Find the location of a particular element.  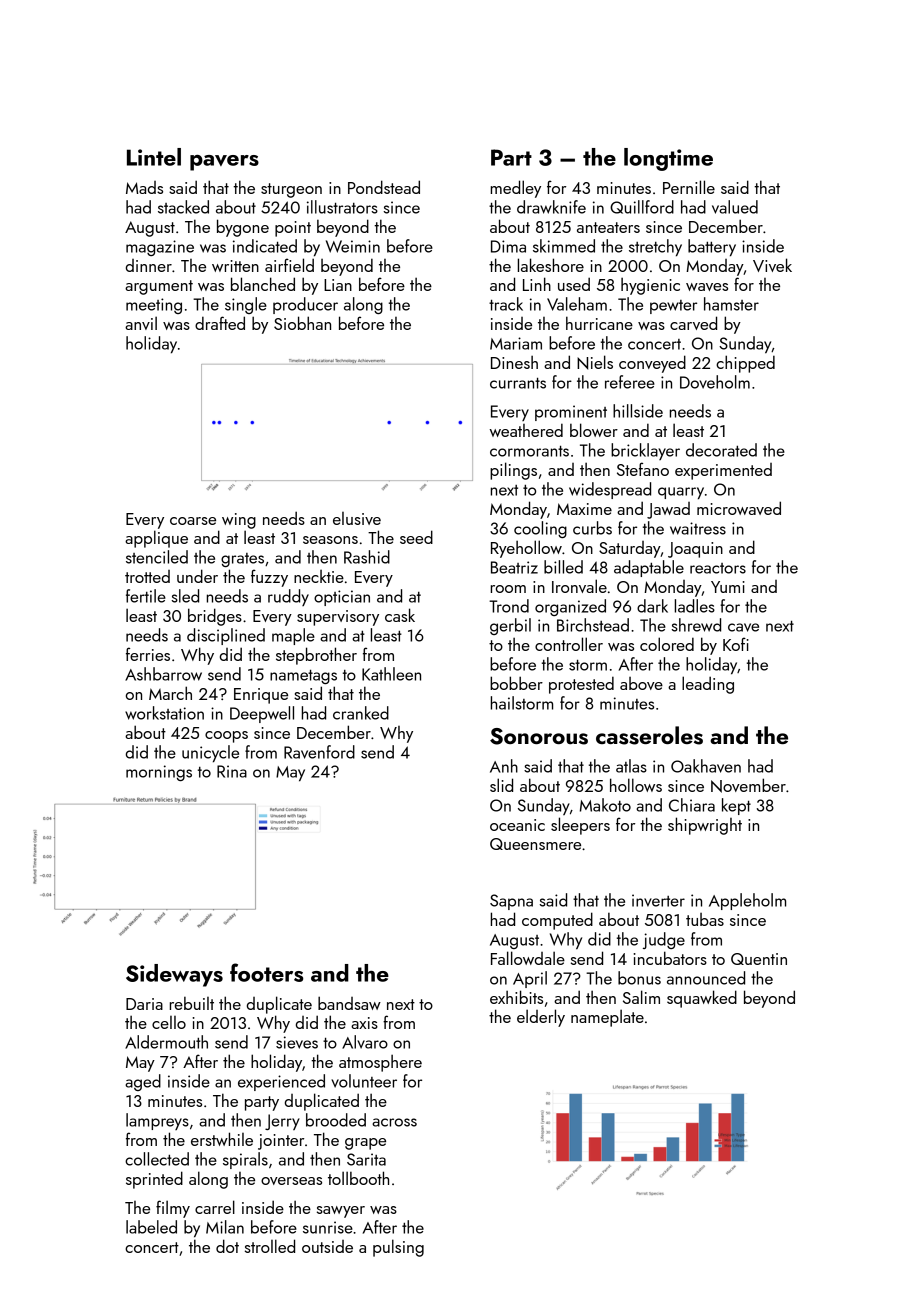

Pernille is located at coordinates (689, 187).
